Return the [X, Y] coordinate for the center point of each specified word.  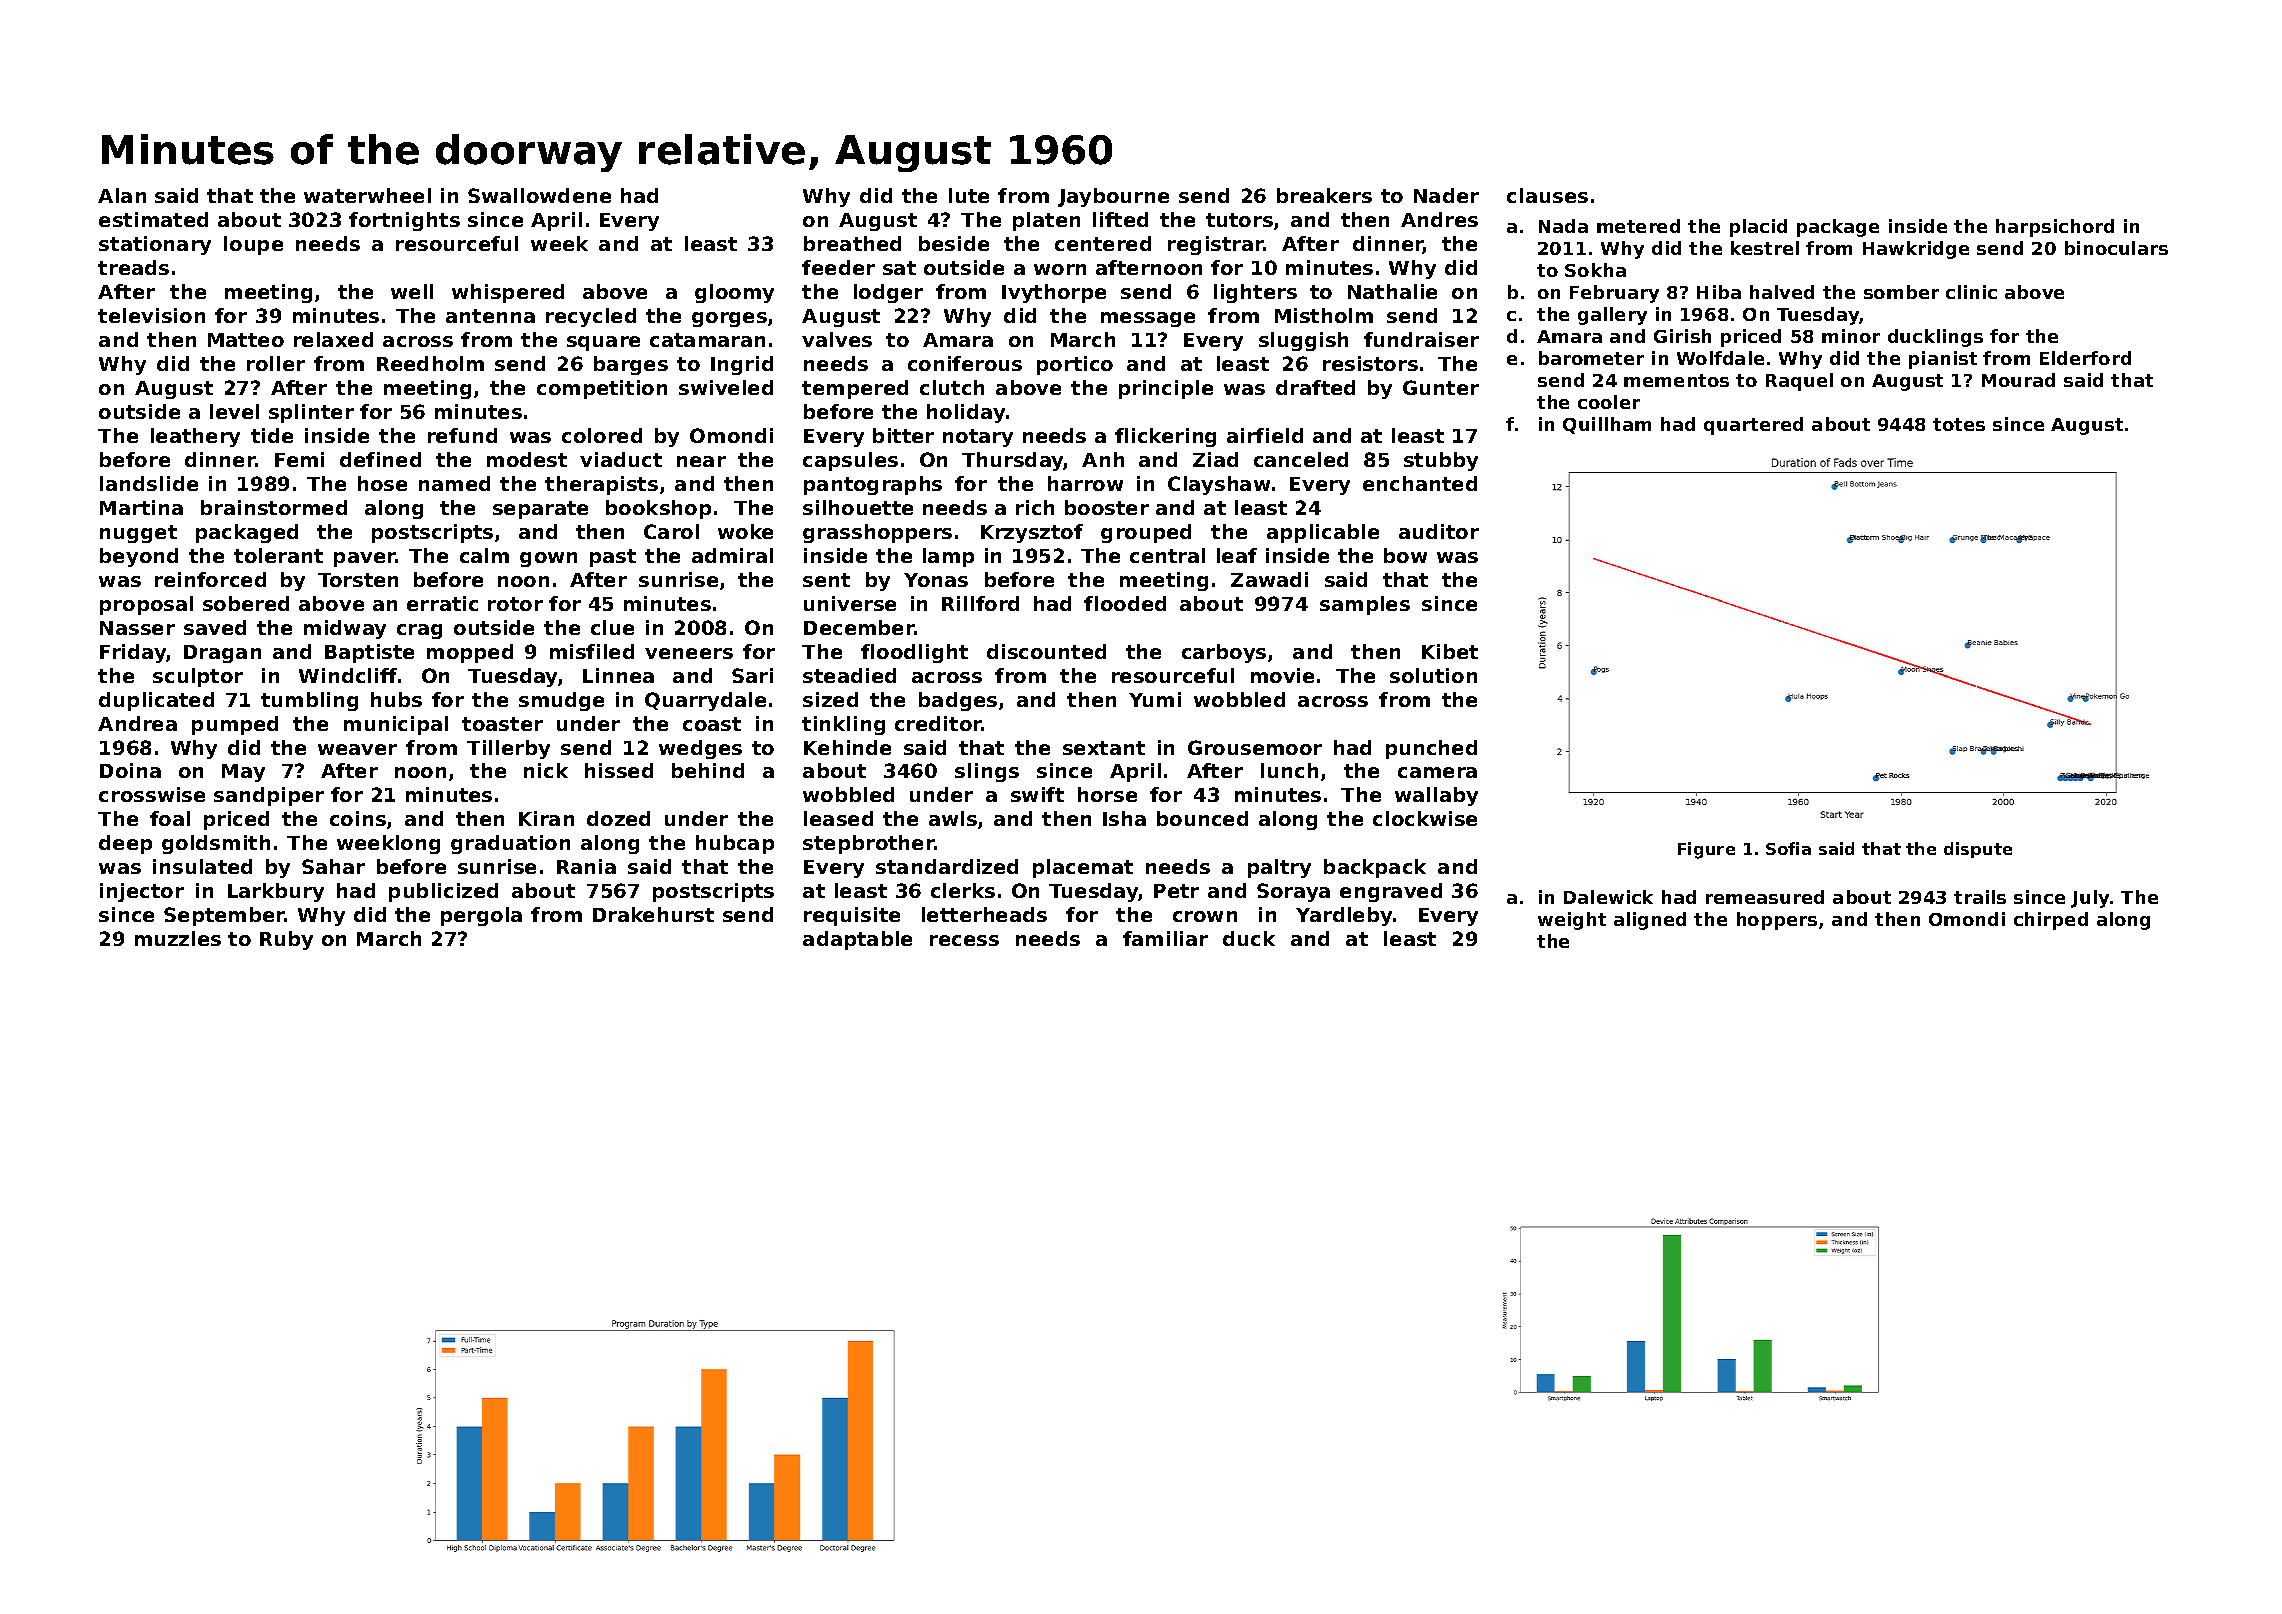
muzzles [178, 938]
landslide [149, 483]
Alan [122, 195]
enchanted [1420, 483]
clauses [1547, 195]
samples [1365, 605]
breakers [1324, 195]
